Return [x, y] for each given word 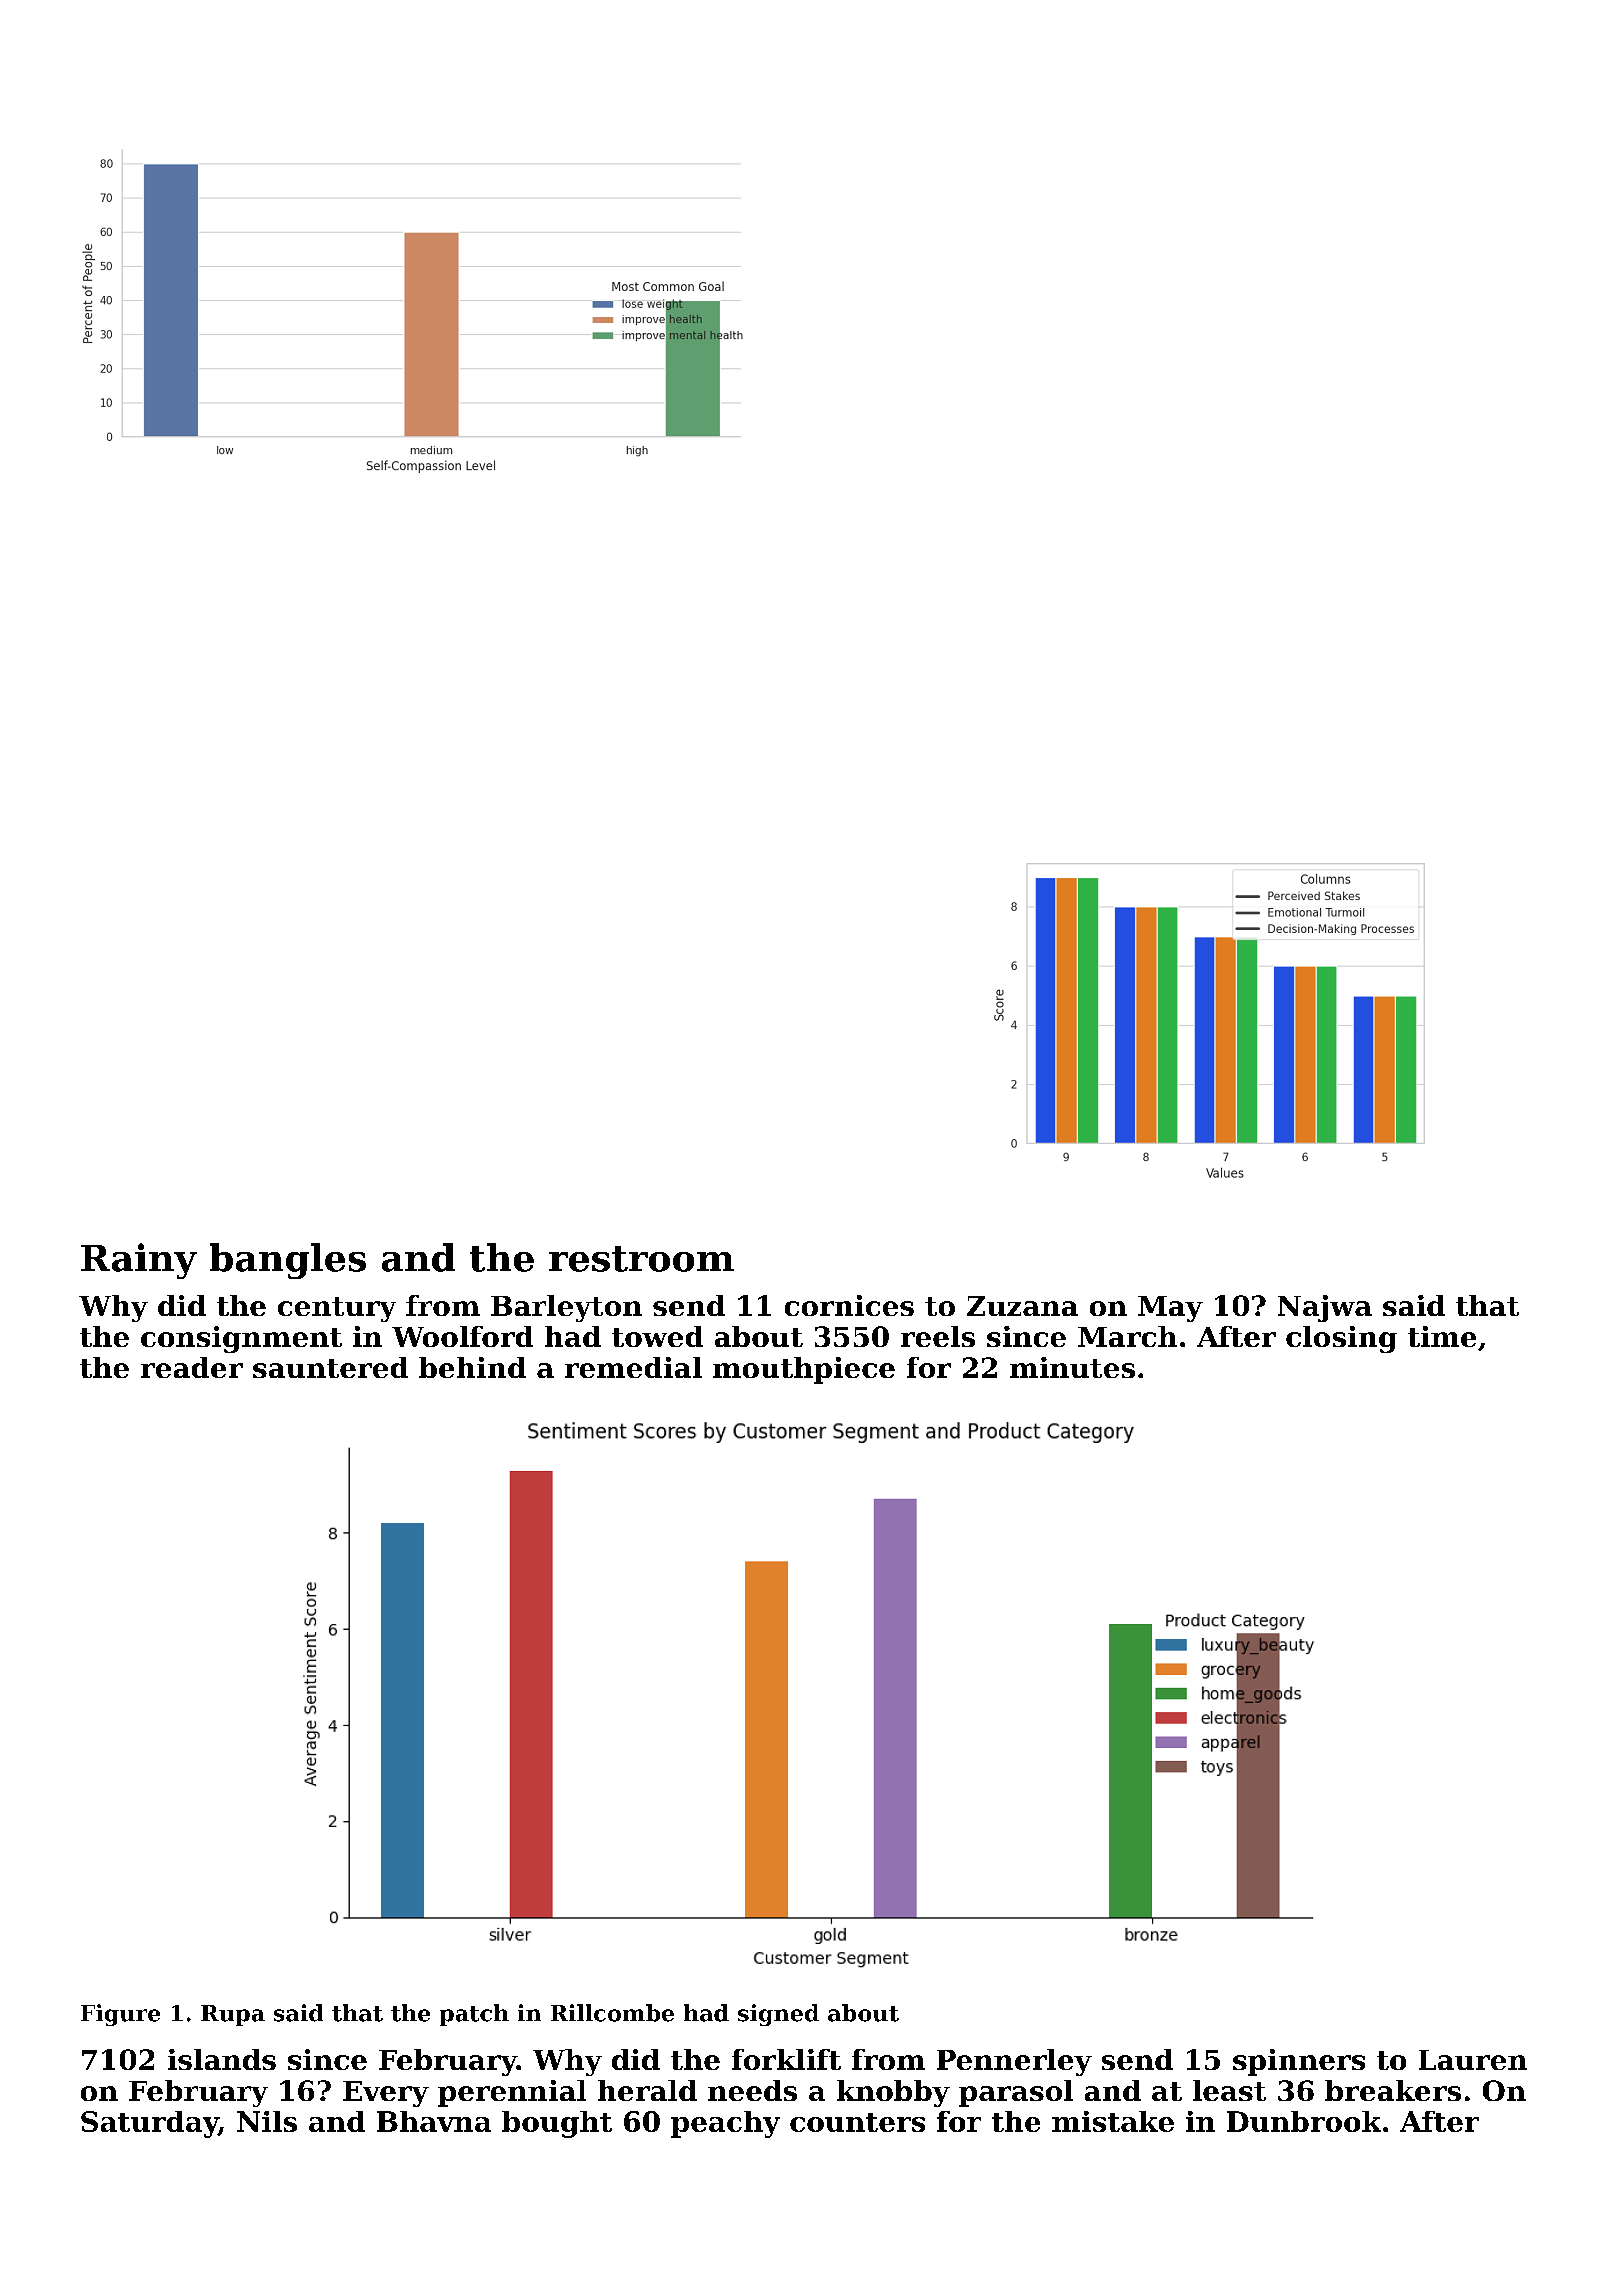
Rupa [233, 2015]
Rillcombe [612, 2013]
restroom [641, 1259]
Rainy [139, 1261]
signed [778, 2015]
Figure [120, 2015]
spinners [1299, 2062]
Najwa [1325, 1308]
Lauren [1473, 2060]
